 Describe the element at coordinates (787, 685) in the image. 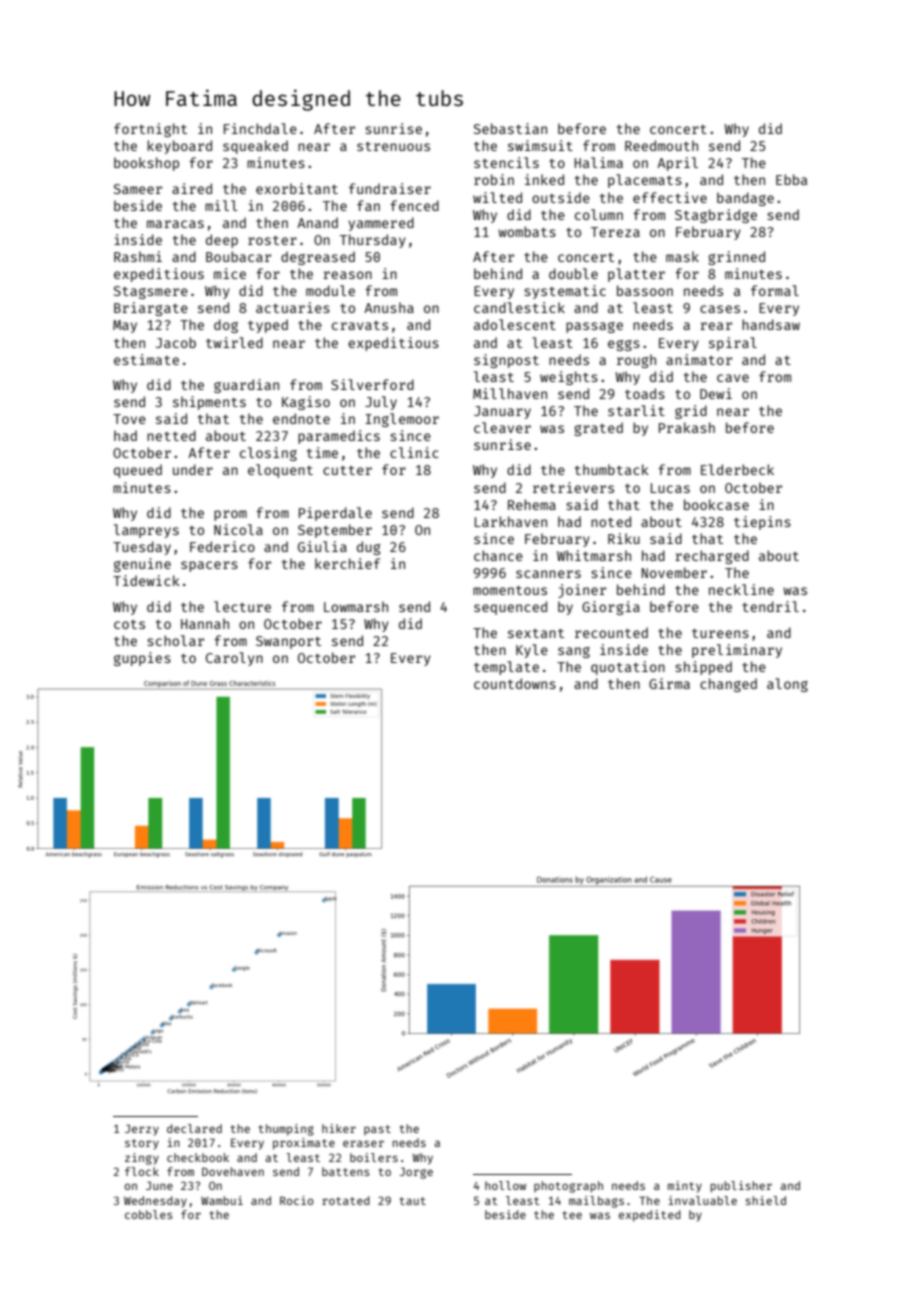

I see `along` at that location.
